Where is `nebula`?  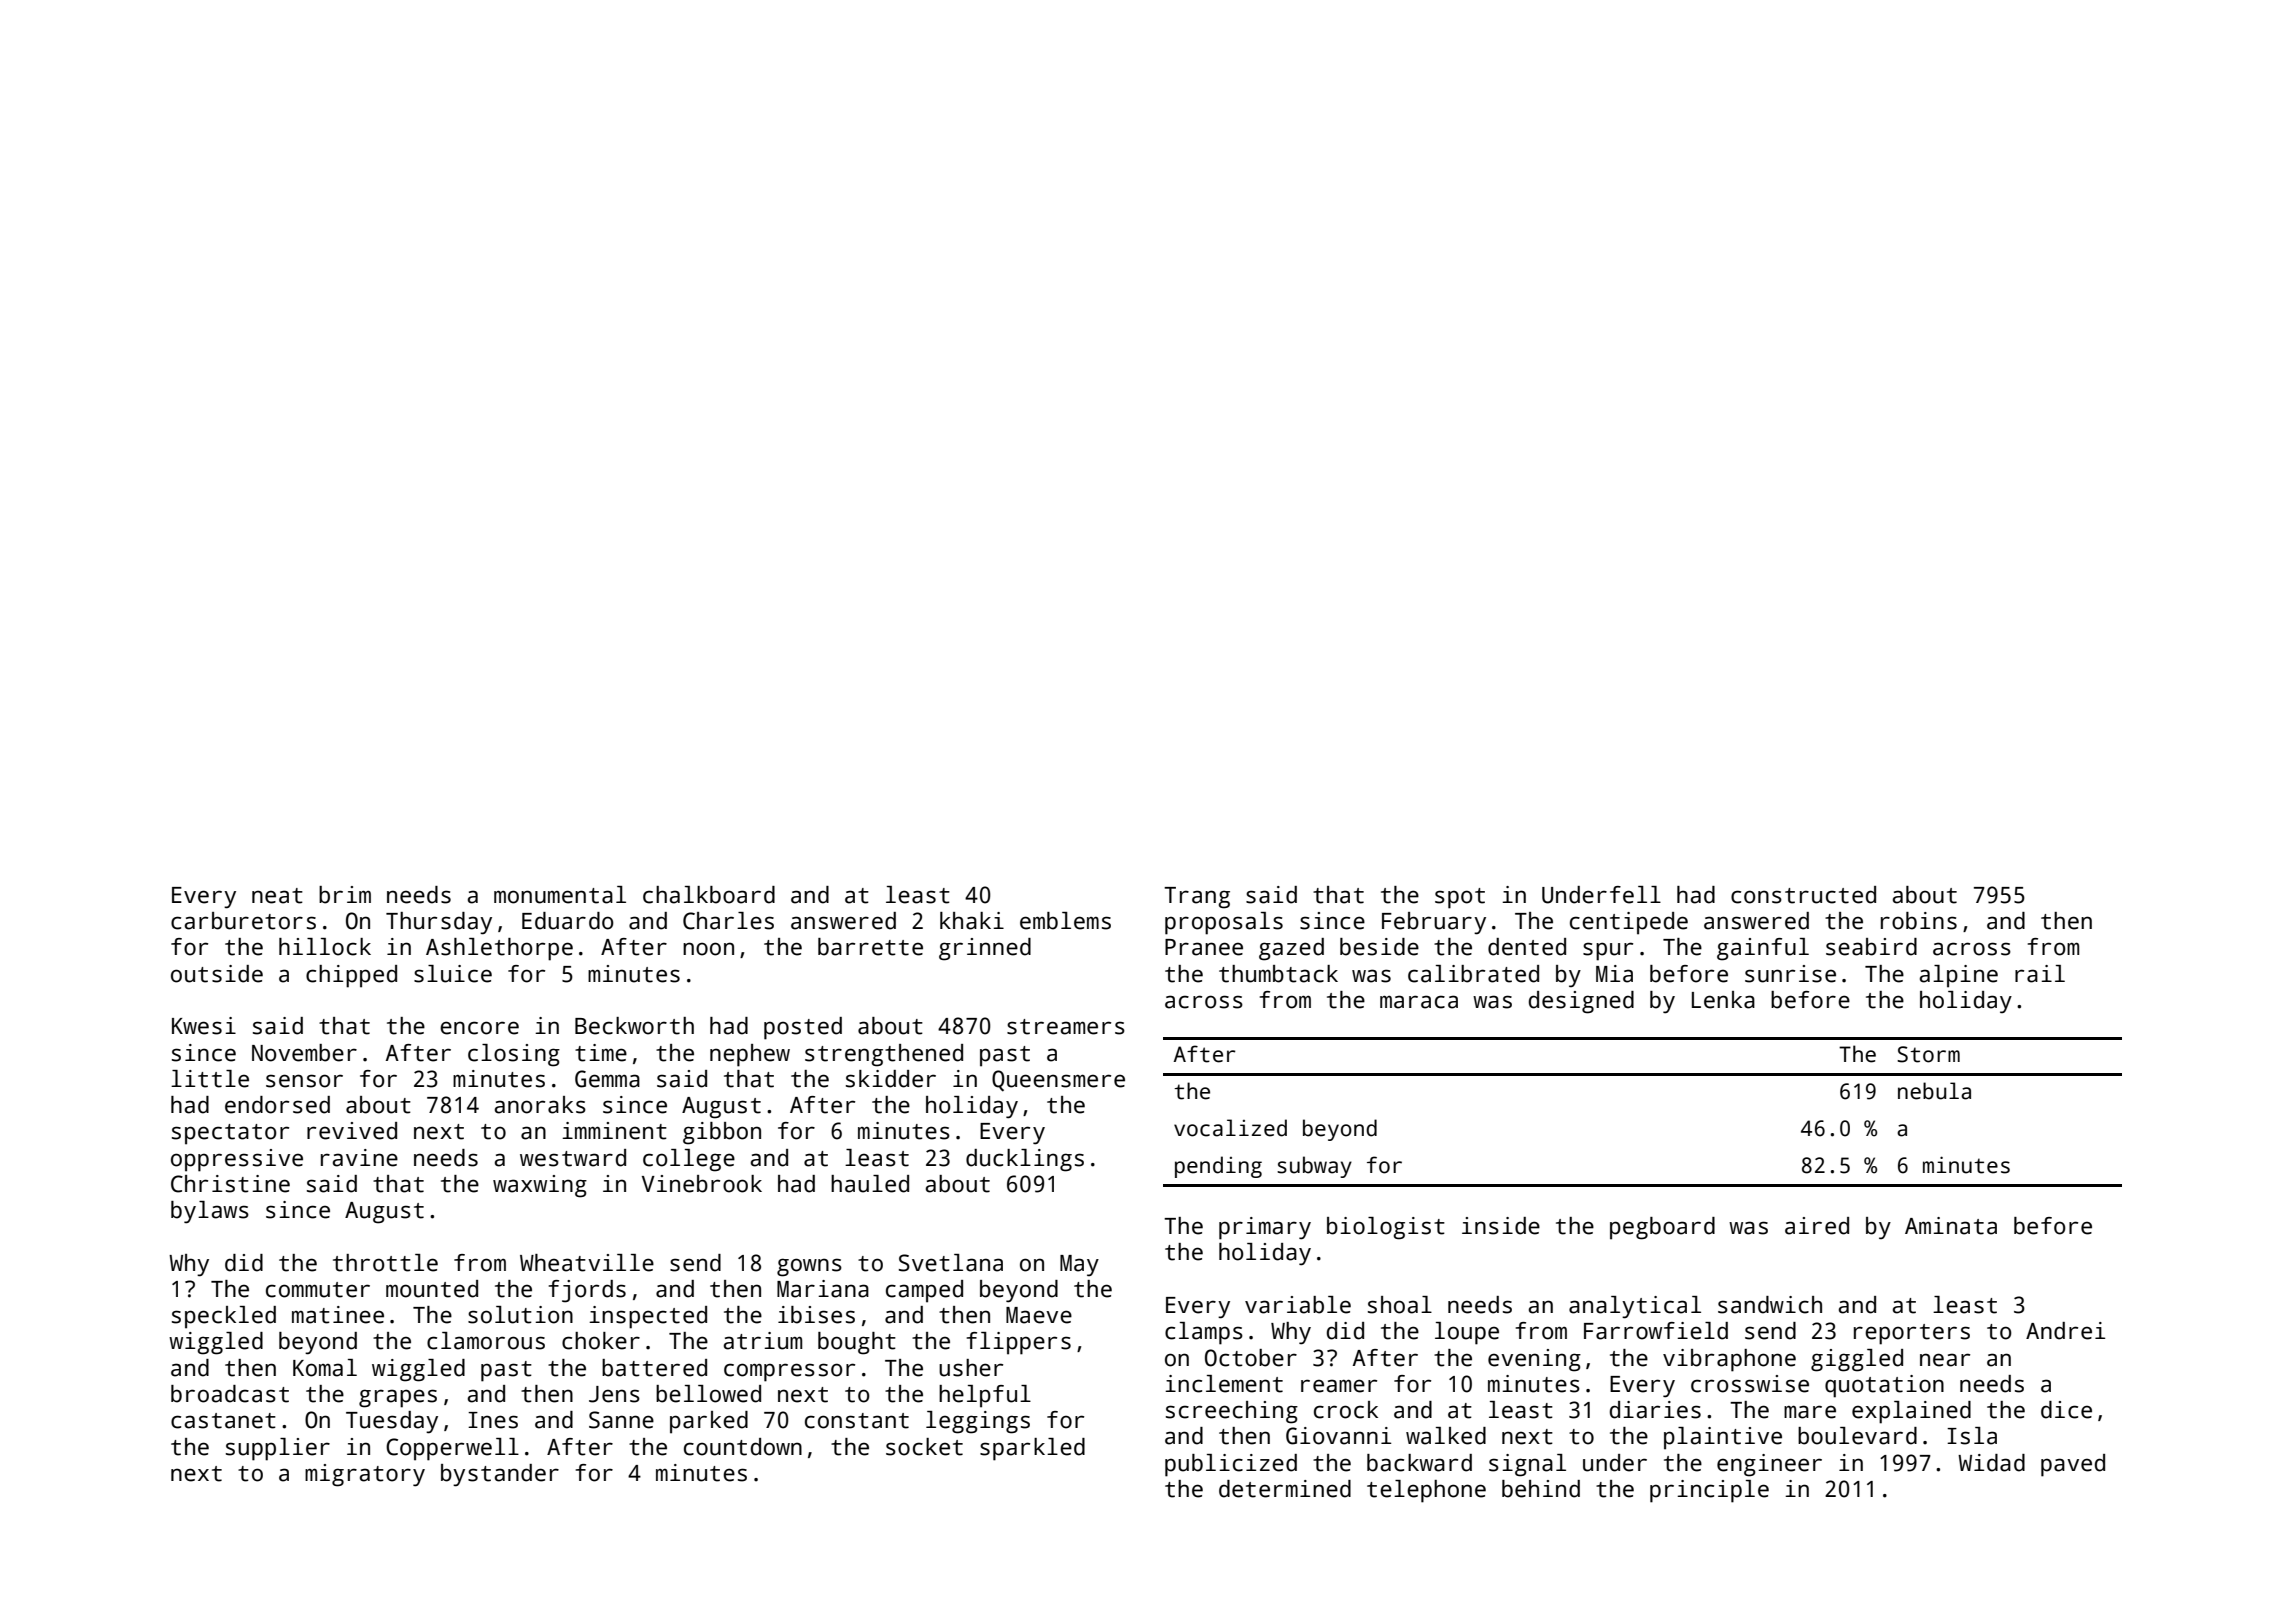
nebula is located at coordinates (1934, 1091).
